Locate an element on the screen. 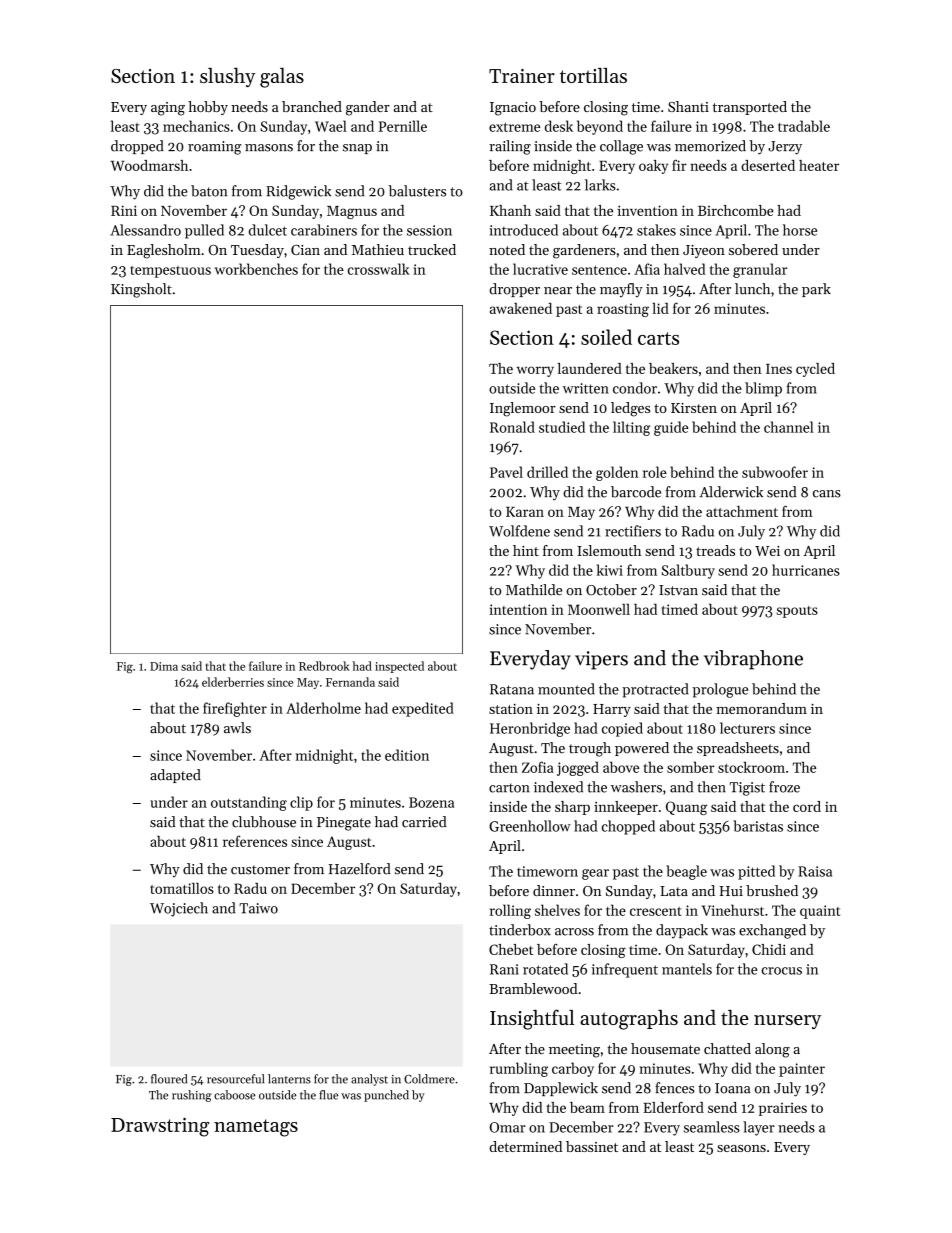  lunch is located at coordinates (752, 289).
